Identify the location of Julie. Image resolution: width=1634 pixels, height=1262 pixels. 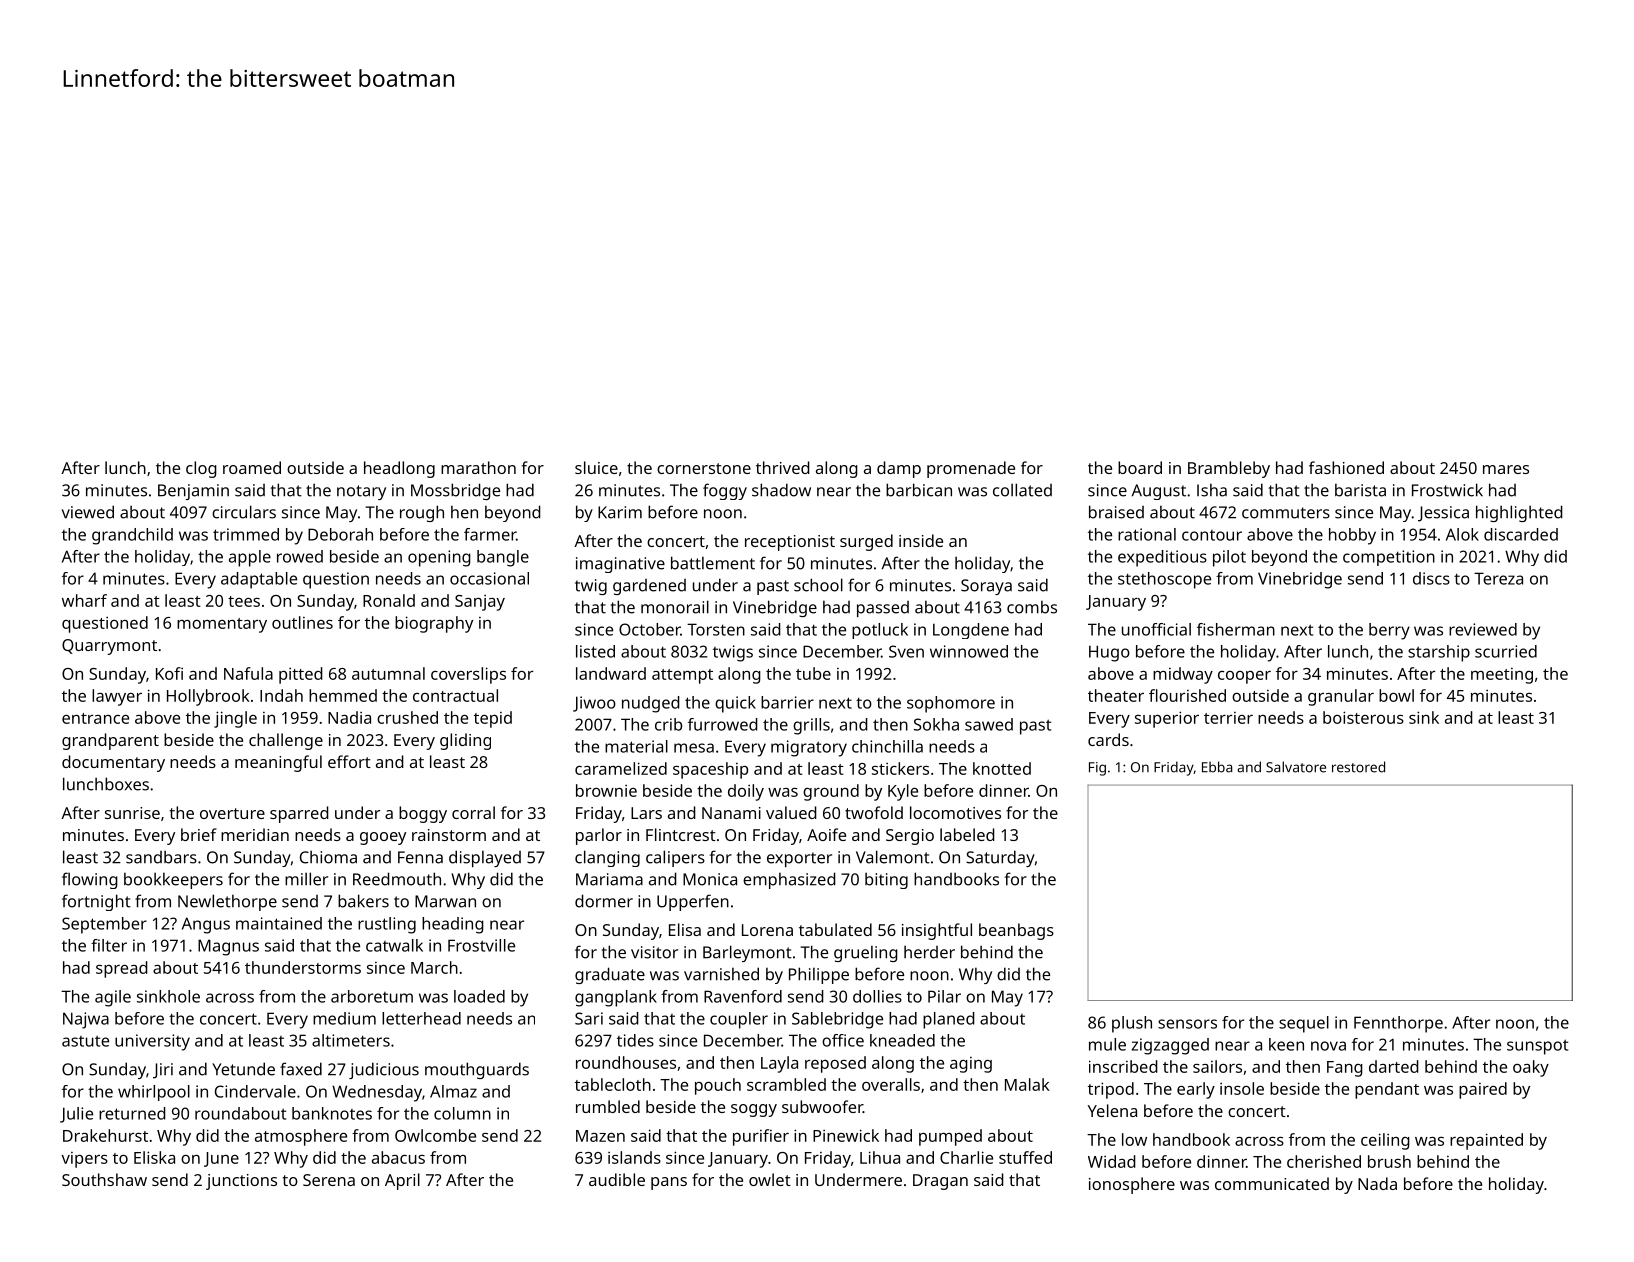
(76, 1115).
